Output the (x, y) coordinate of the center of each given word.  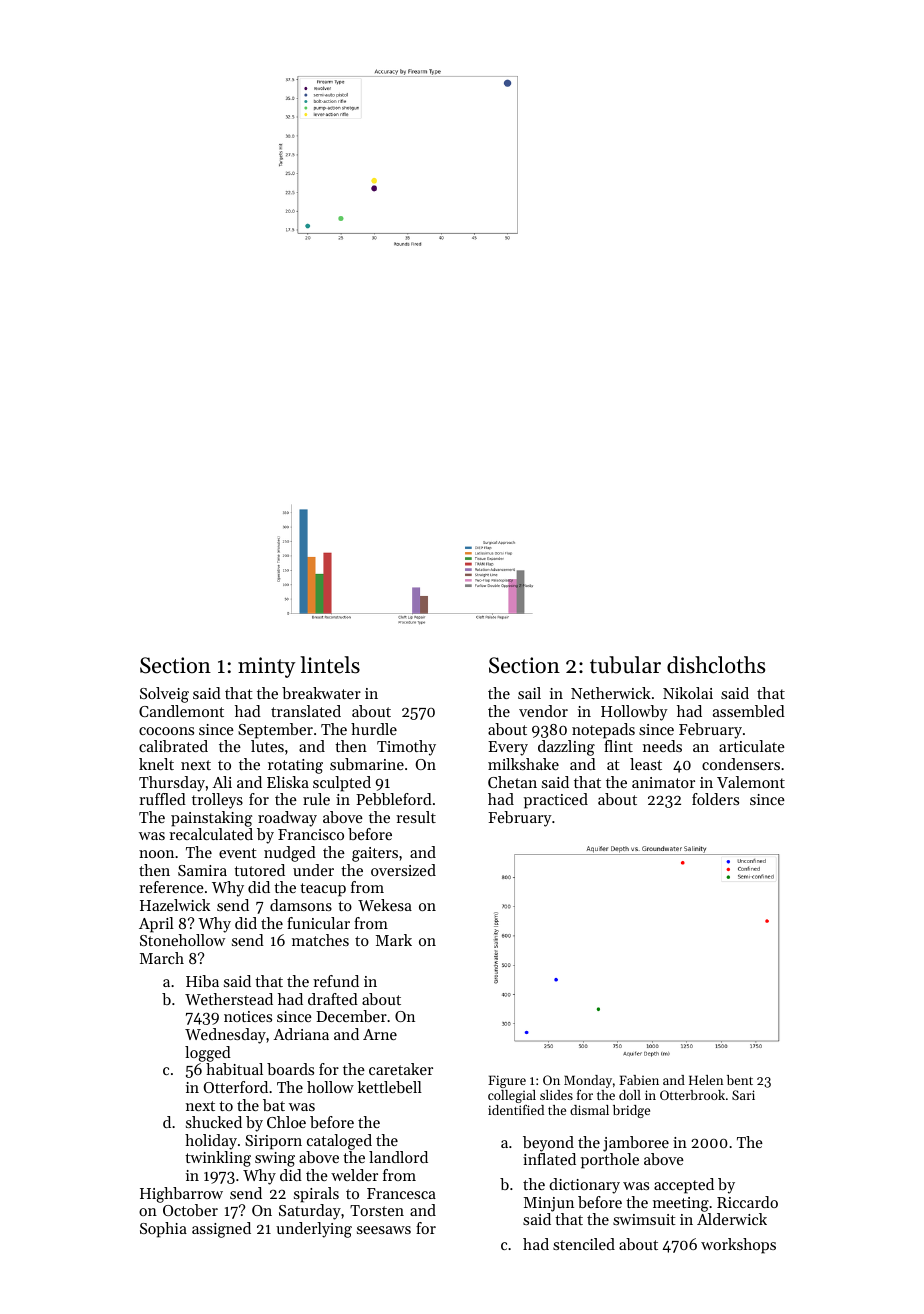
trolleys (217, 801)
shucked (214, 1122)
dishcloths (716, 665)
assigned (221, 1230)
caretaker (401, 1069)
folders (715, 799)
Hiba (202, 981)
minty (266, 667)
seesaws (384, 1230)
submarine (367, 764)
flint (618, 746)
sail (529, 693)
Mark (394, 940)
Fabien (639, 1080)
